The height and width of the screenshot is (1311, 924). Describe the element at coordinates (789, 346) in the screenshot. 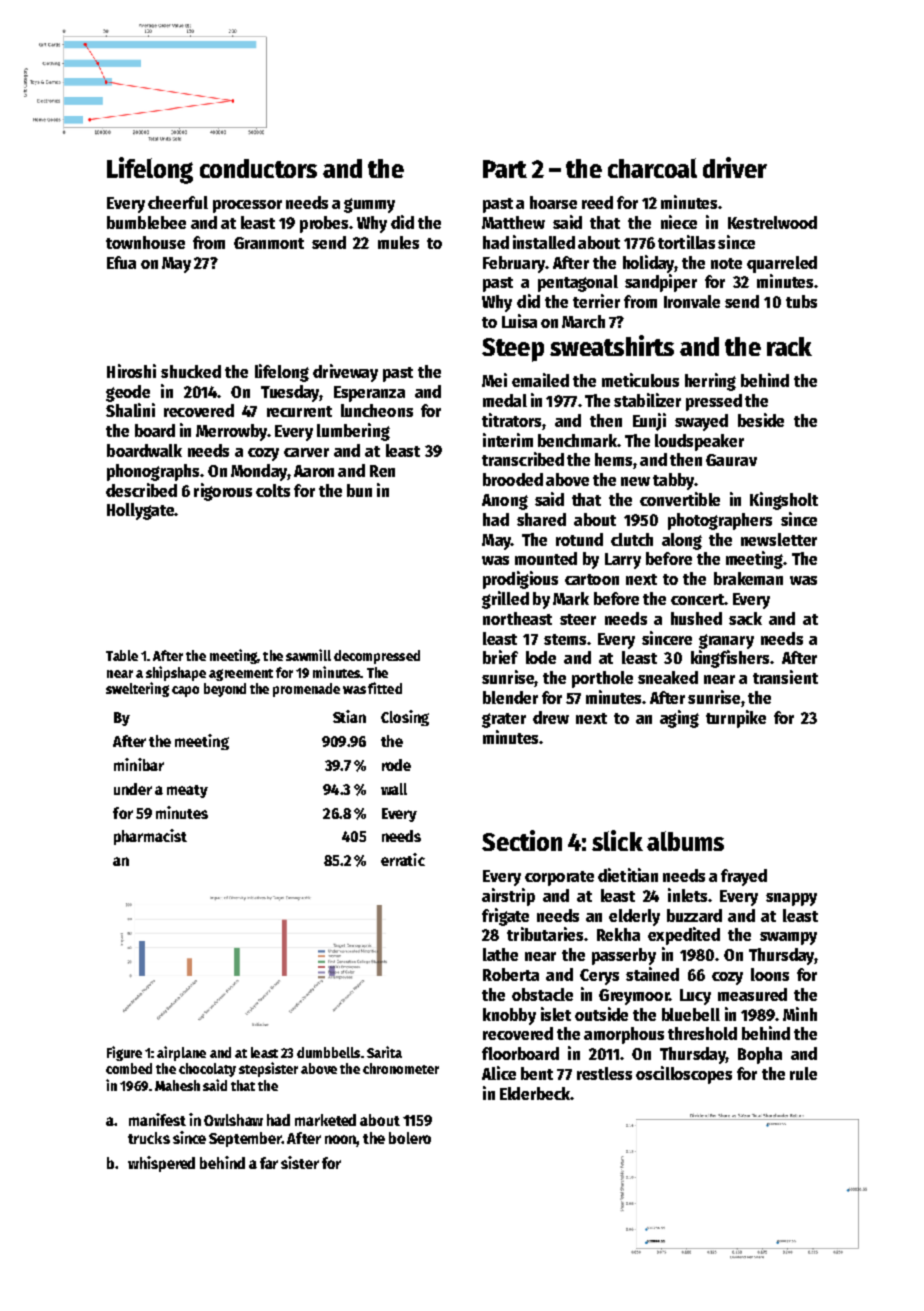

I see `rack` at that location.
